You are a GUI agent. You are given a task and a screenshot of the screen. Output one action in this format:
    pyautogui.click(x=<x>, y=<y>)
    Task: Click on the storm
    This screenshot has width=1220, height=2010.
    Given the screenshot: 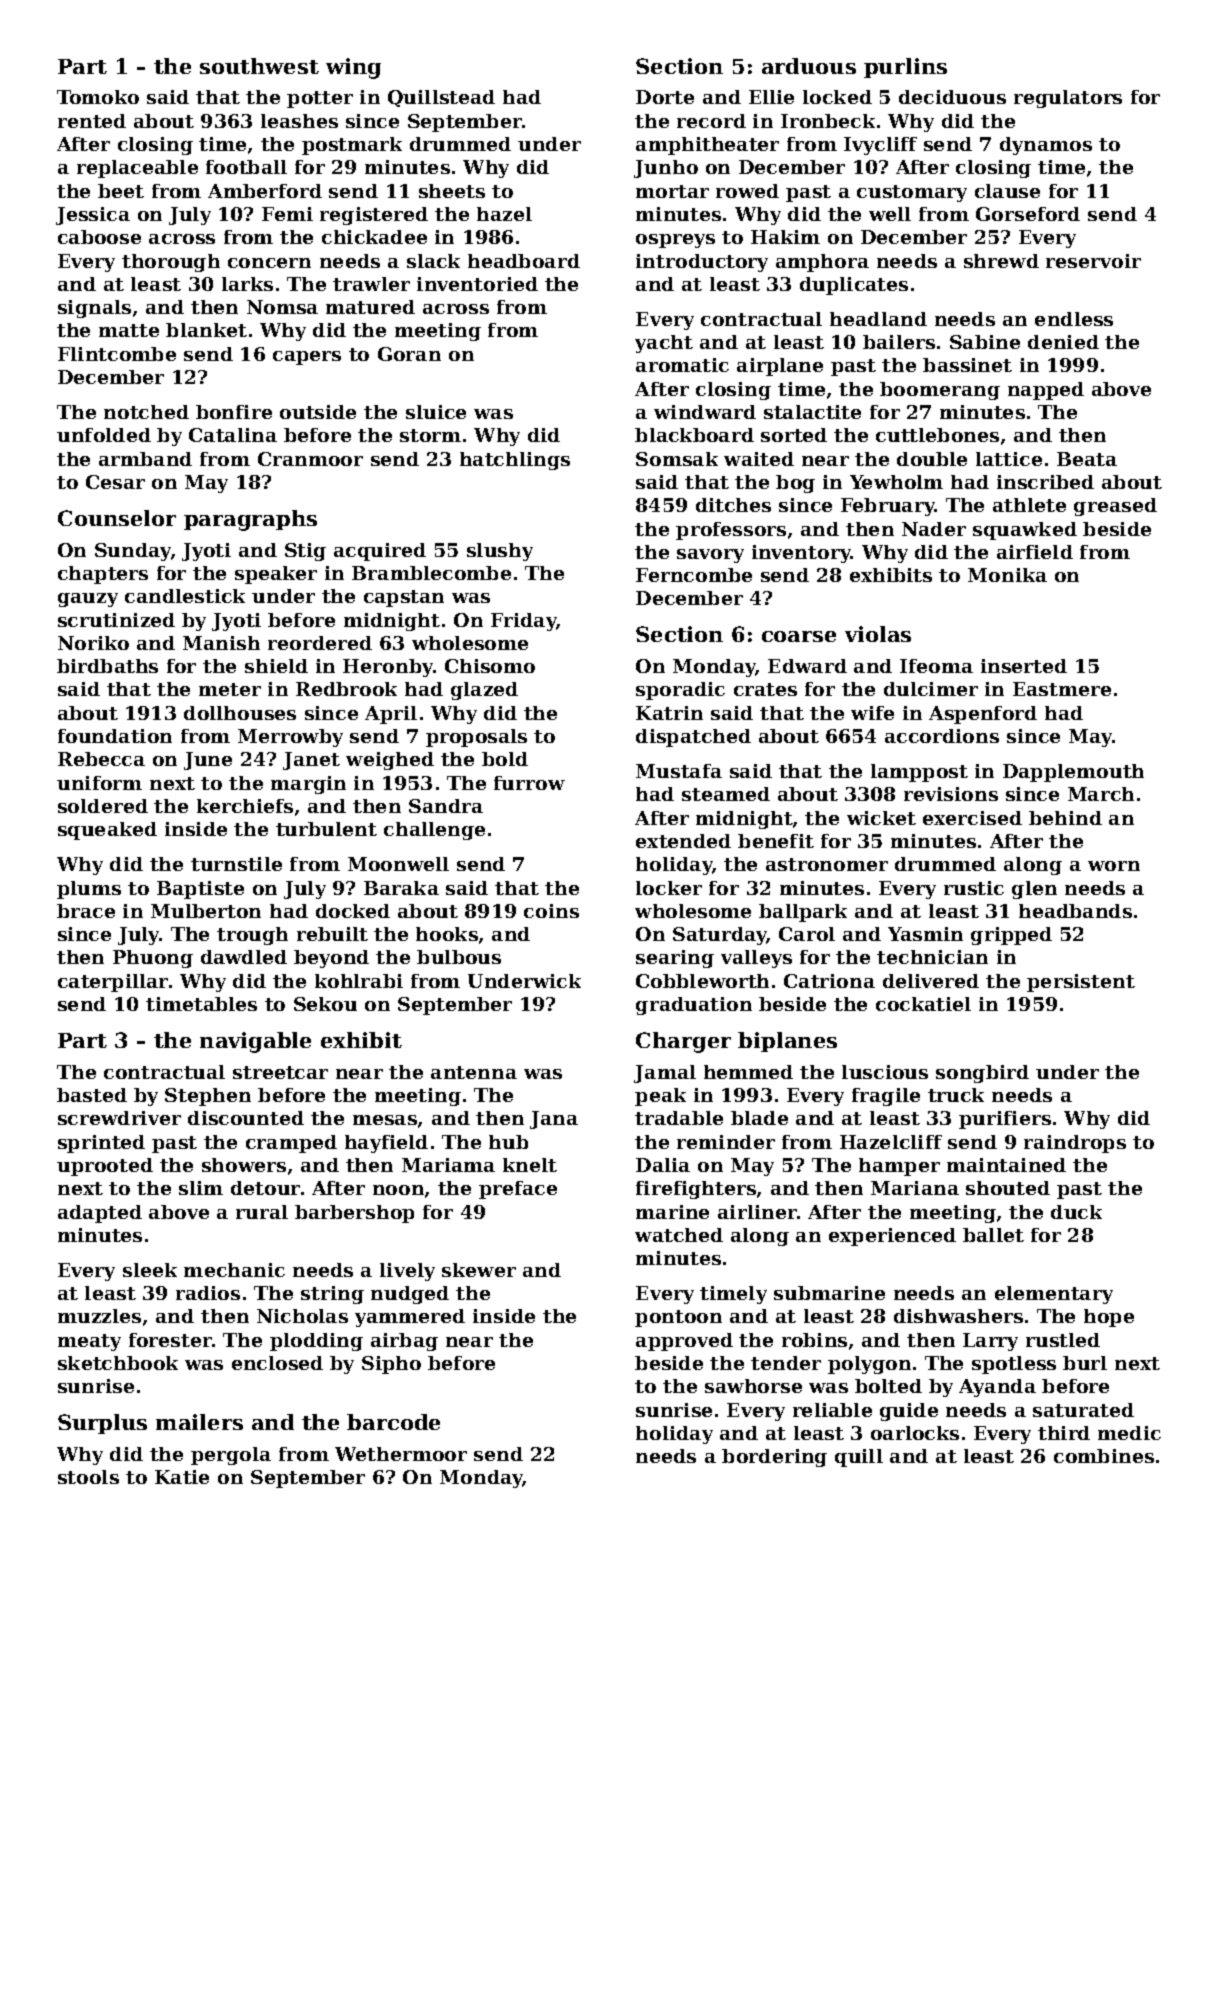 What is the action you would take?
    pyautogui.click(x=430, y=435)
